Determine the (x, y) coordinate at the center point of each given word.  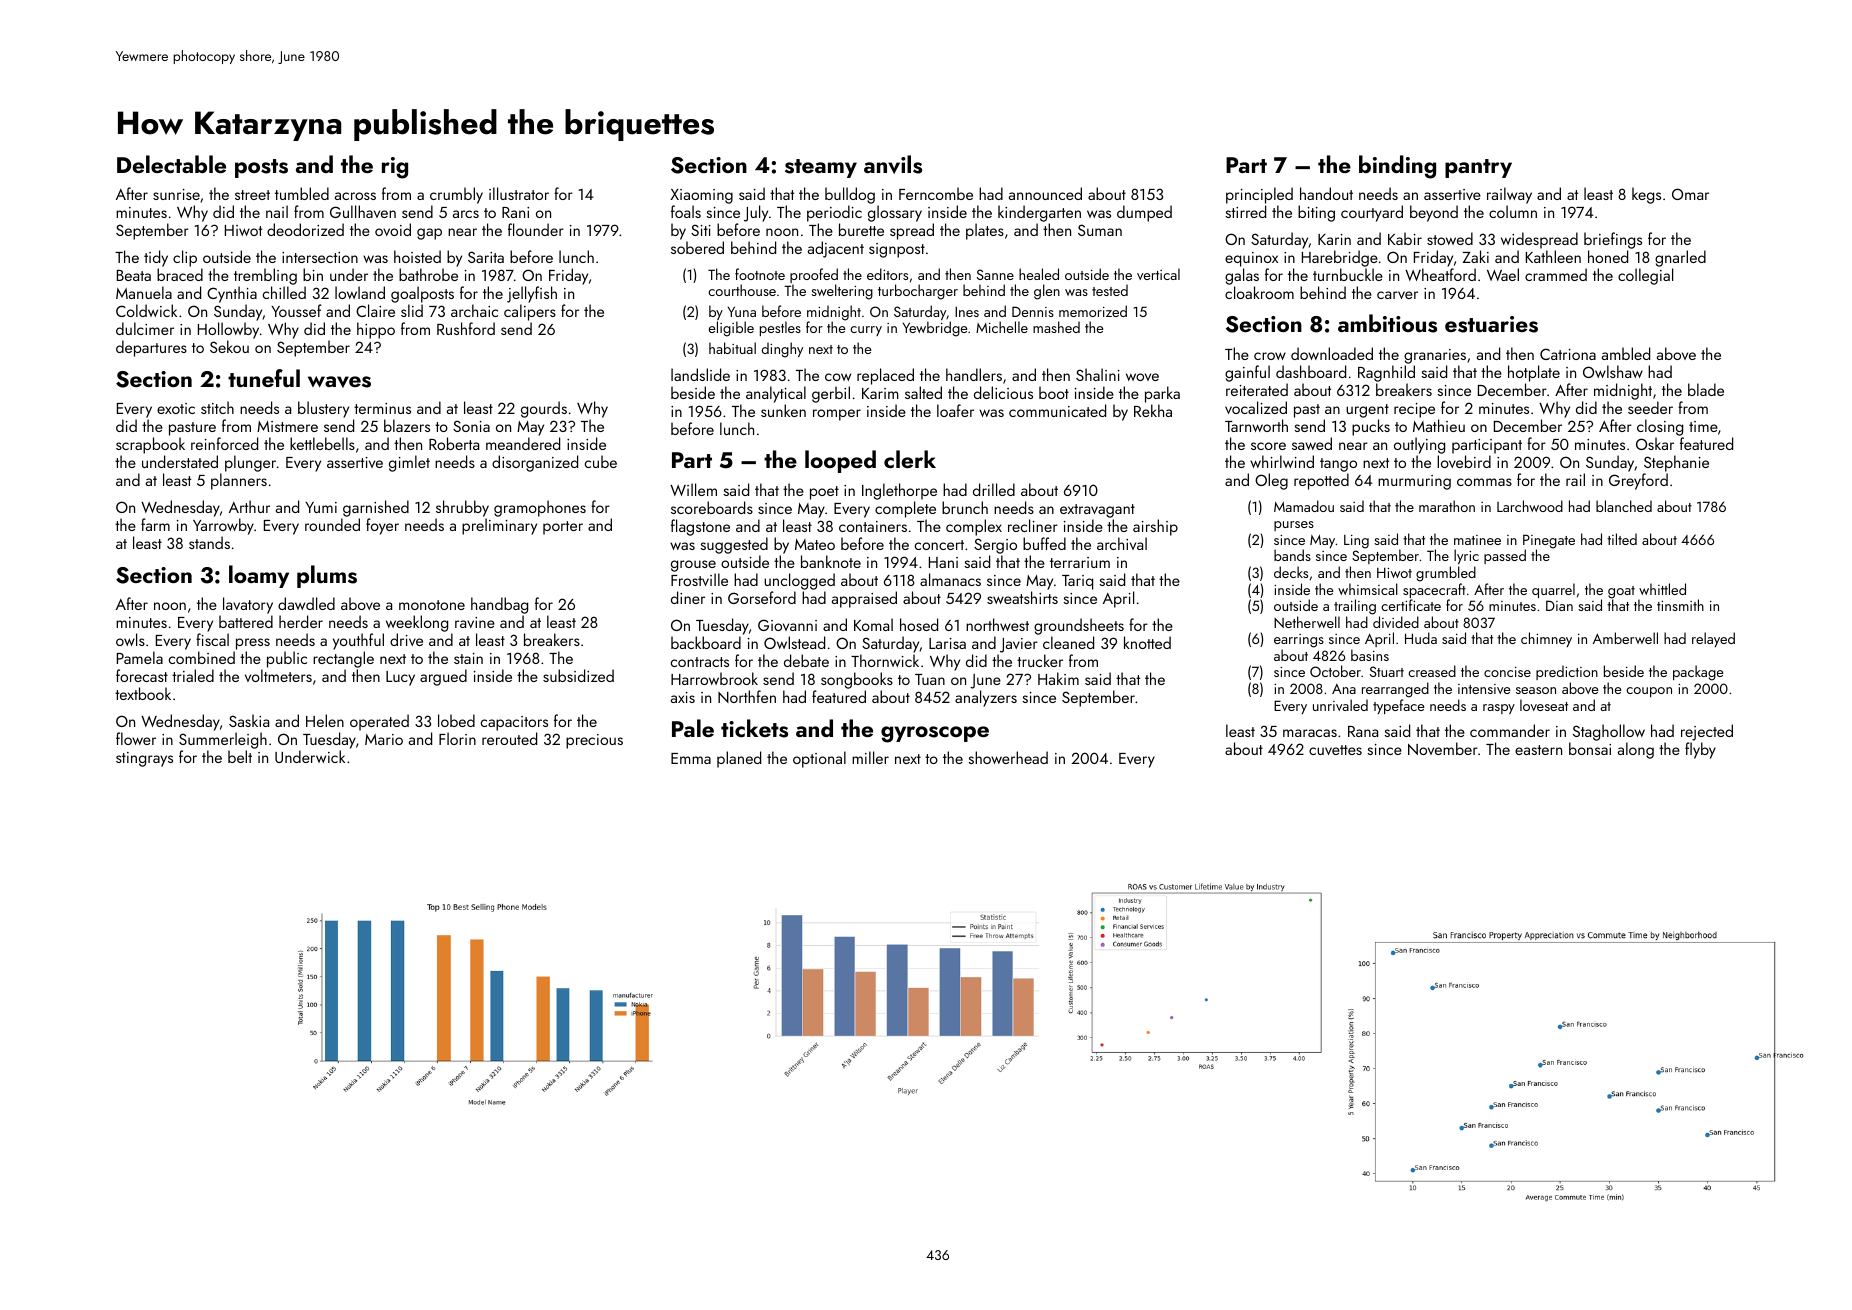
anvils (893, 164)
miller (870, 757)
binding (1397, 167)
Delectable (171, 164)
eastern (1538, 750)
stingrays (144, 759)
